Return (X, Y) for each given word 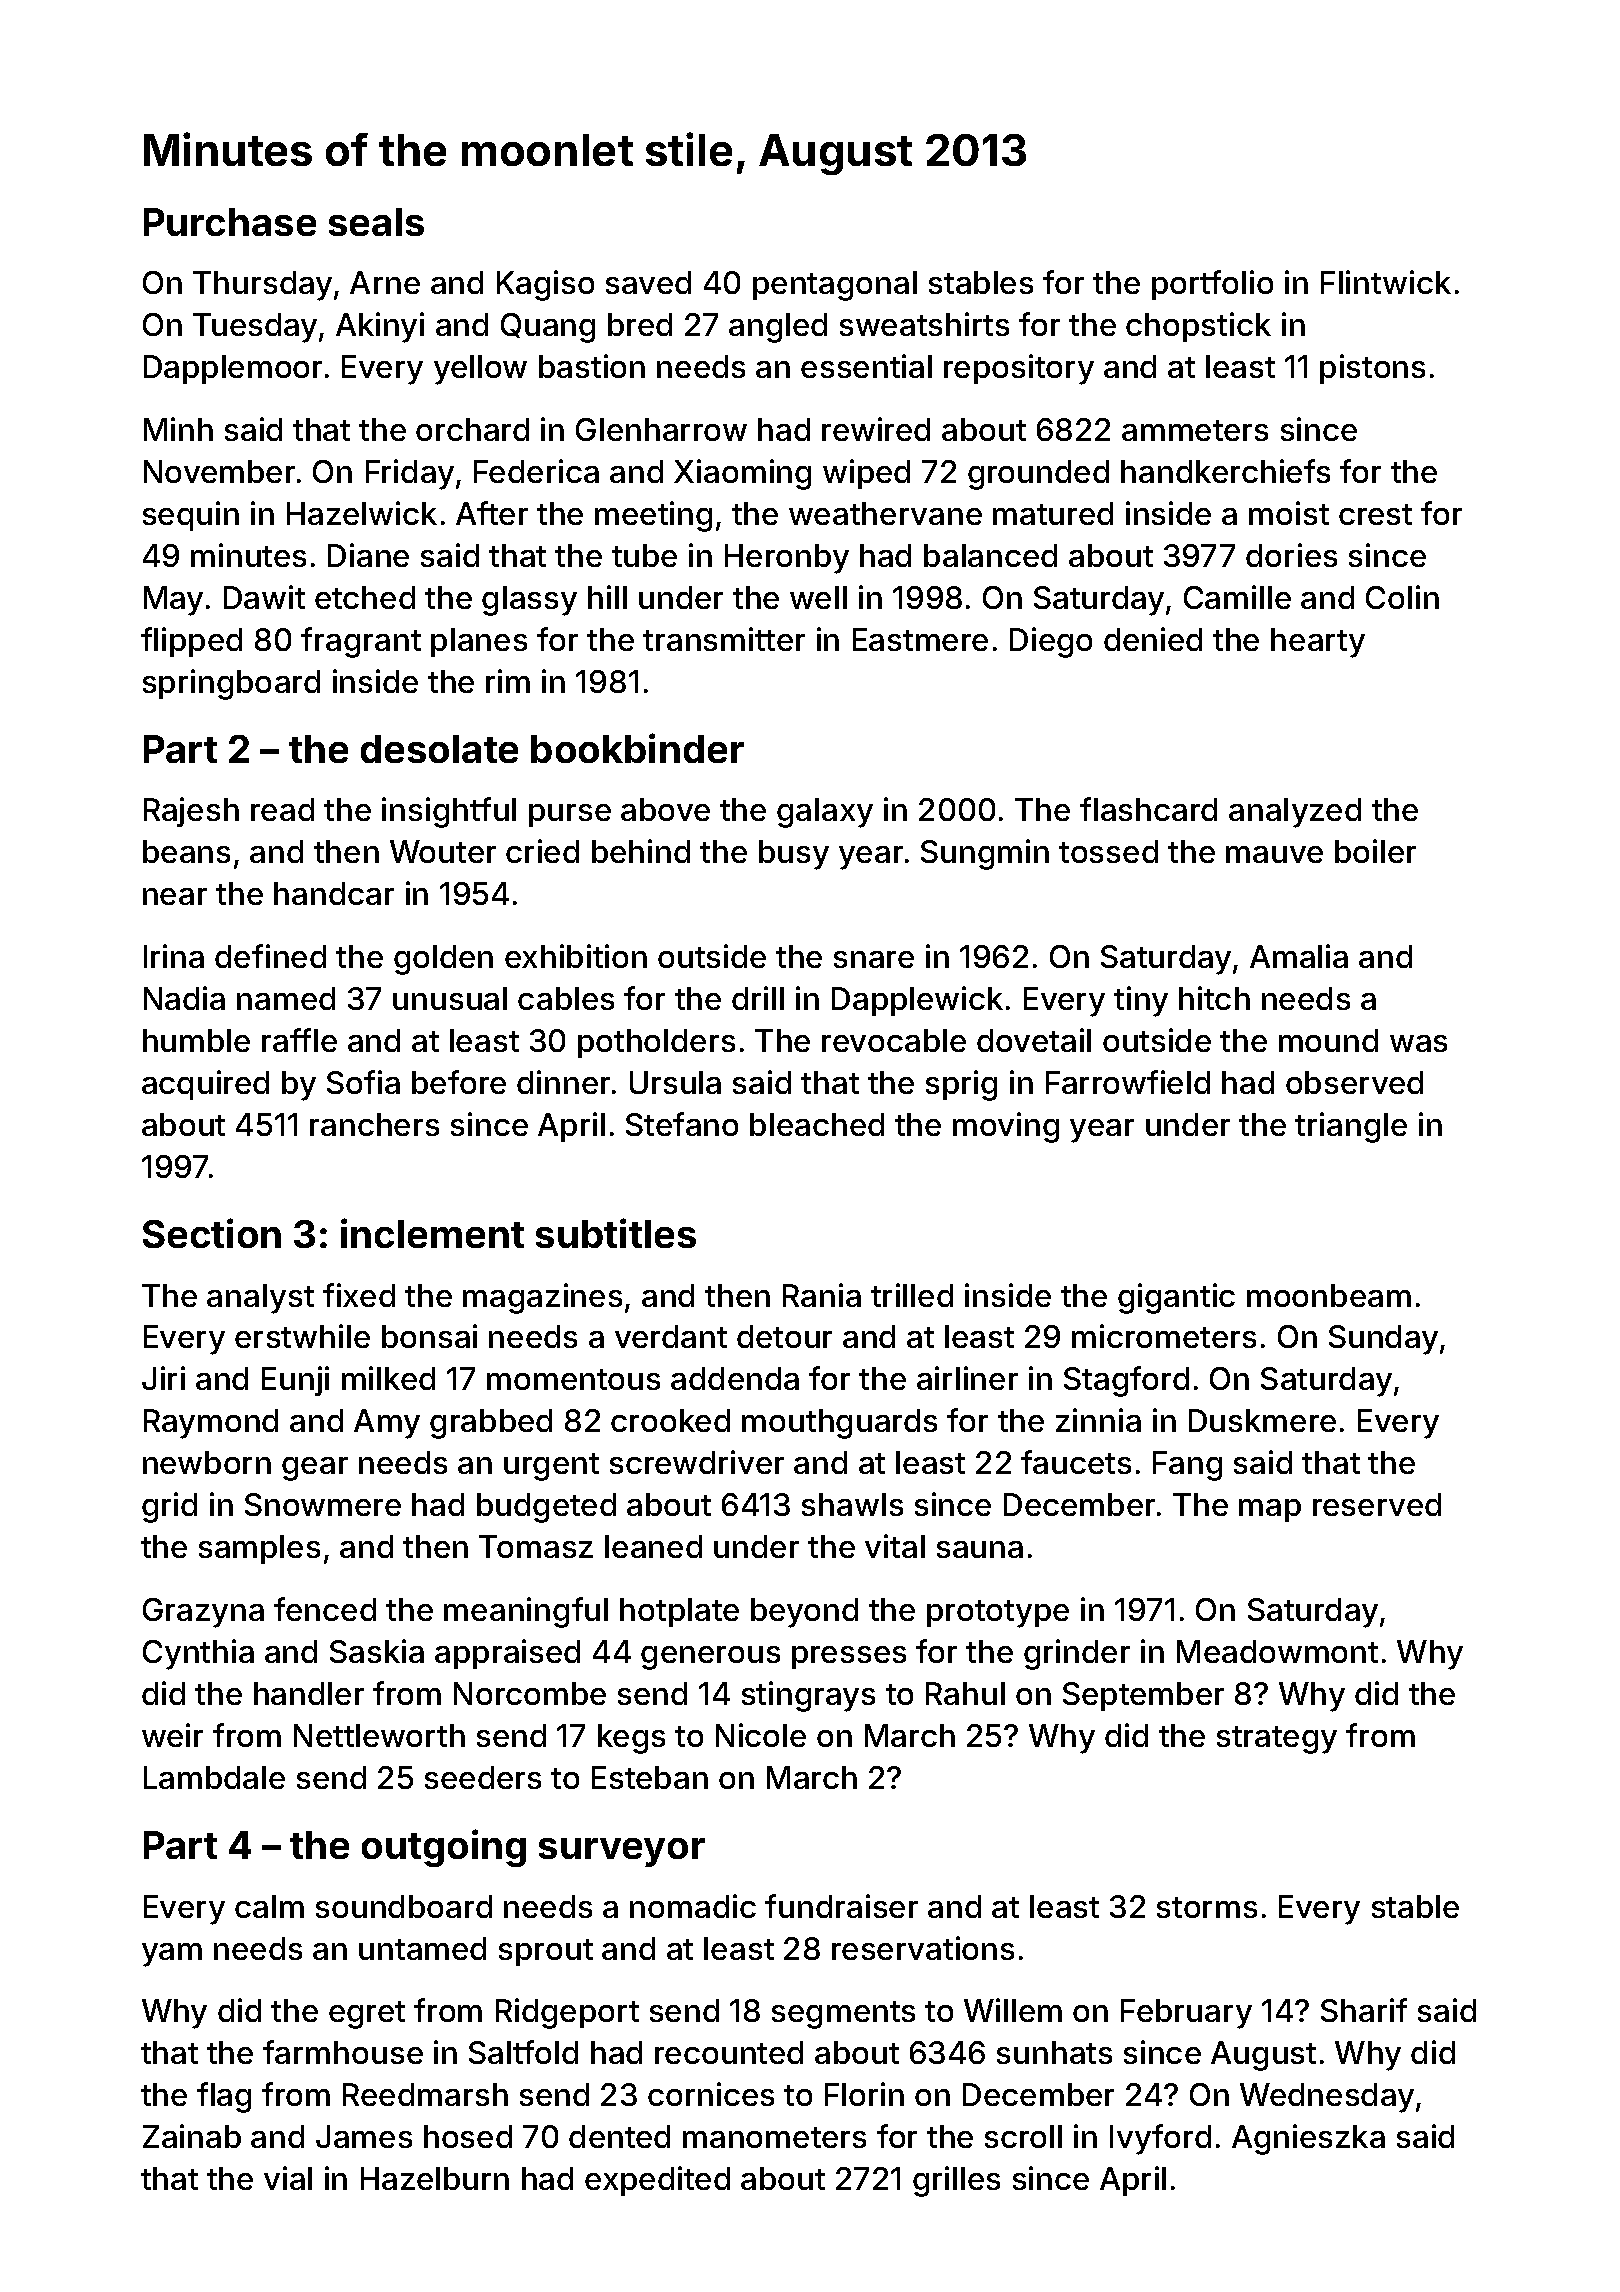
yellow (480, 370)
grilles (956, 2181)
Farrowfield (1128, 1082)
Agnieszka (1308, 2139)
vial (288, 2178)
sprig (961, 1085)
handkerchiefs (1225, 471)
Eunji (295, 1381)
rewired (876, 429)
